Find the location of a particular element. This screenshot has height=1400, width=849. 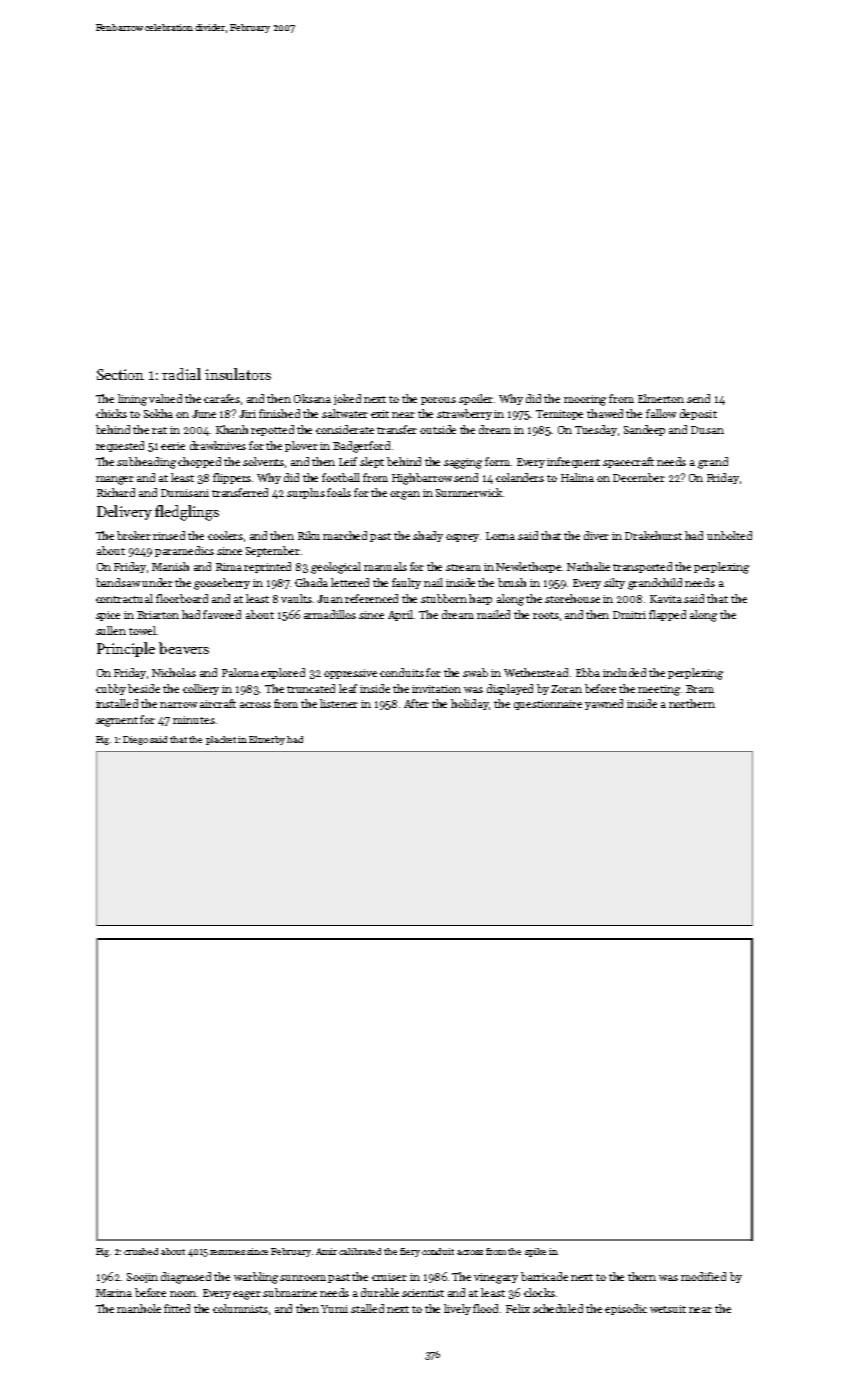

calibrated is located at coordinates (360, 1251).
